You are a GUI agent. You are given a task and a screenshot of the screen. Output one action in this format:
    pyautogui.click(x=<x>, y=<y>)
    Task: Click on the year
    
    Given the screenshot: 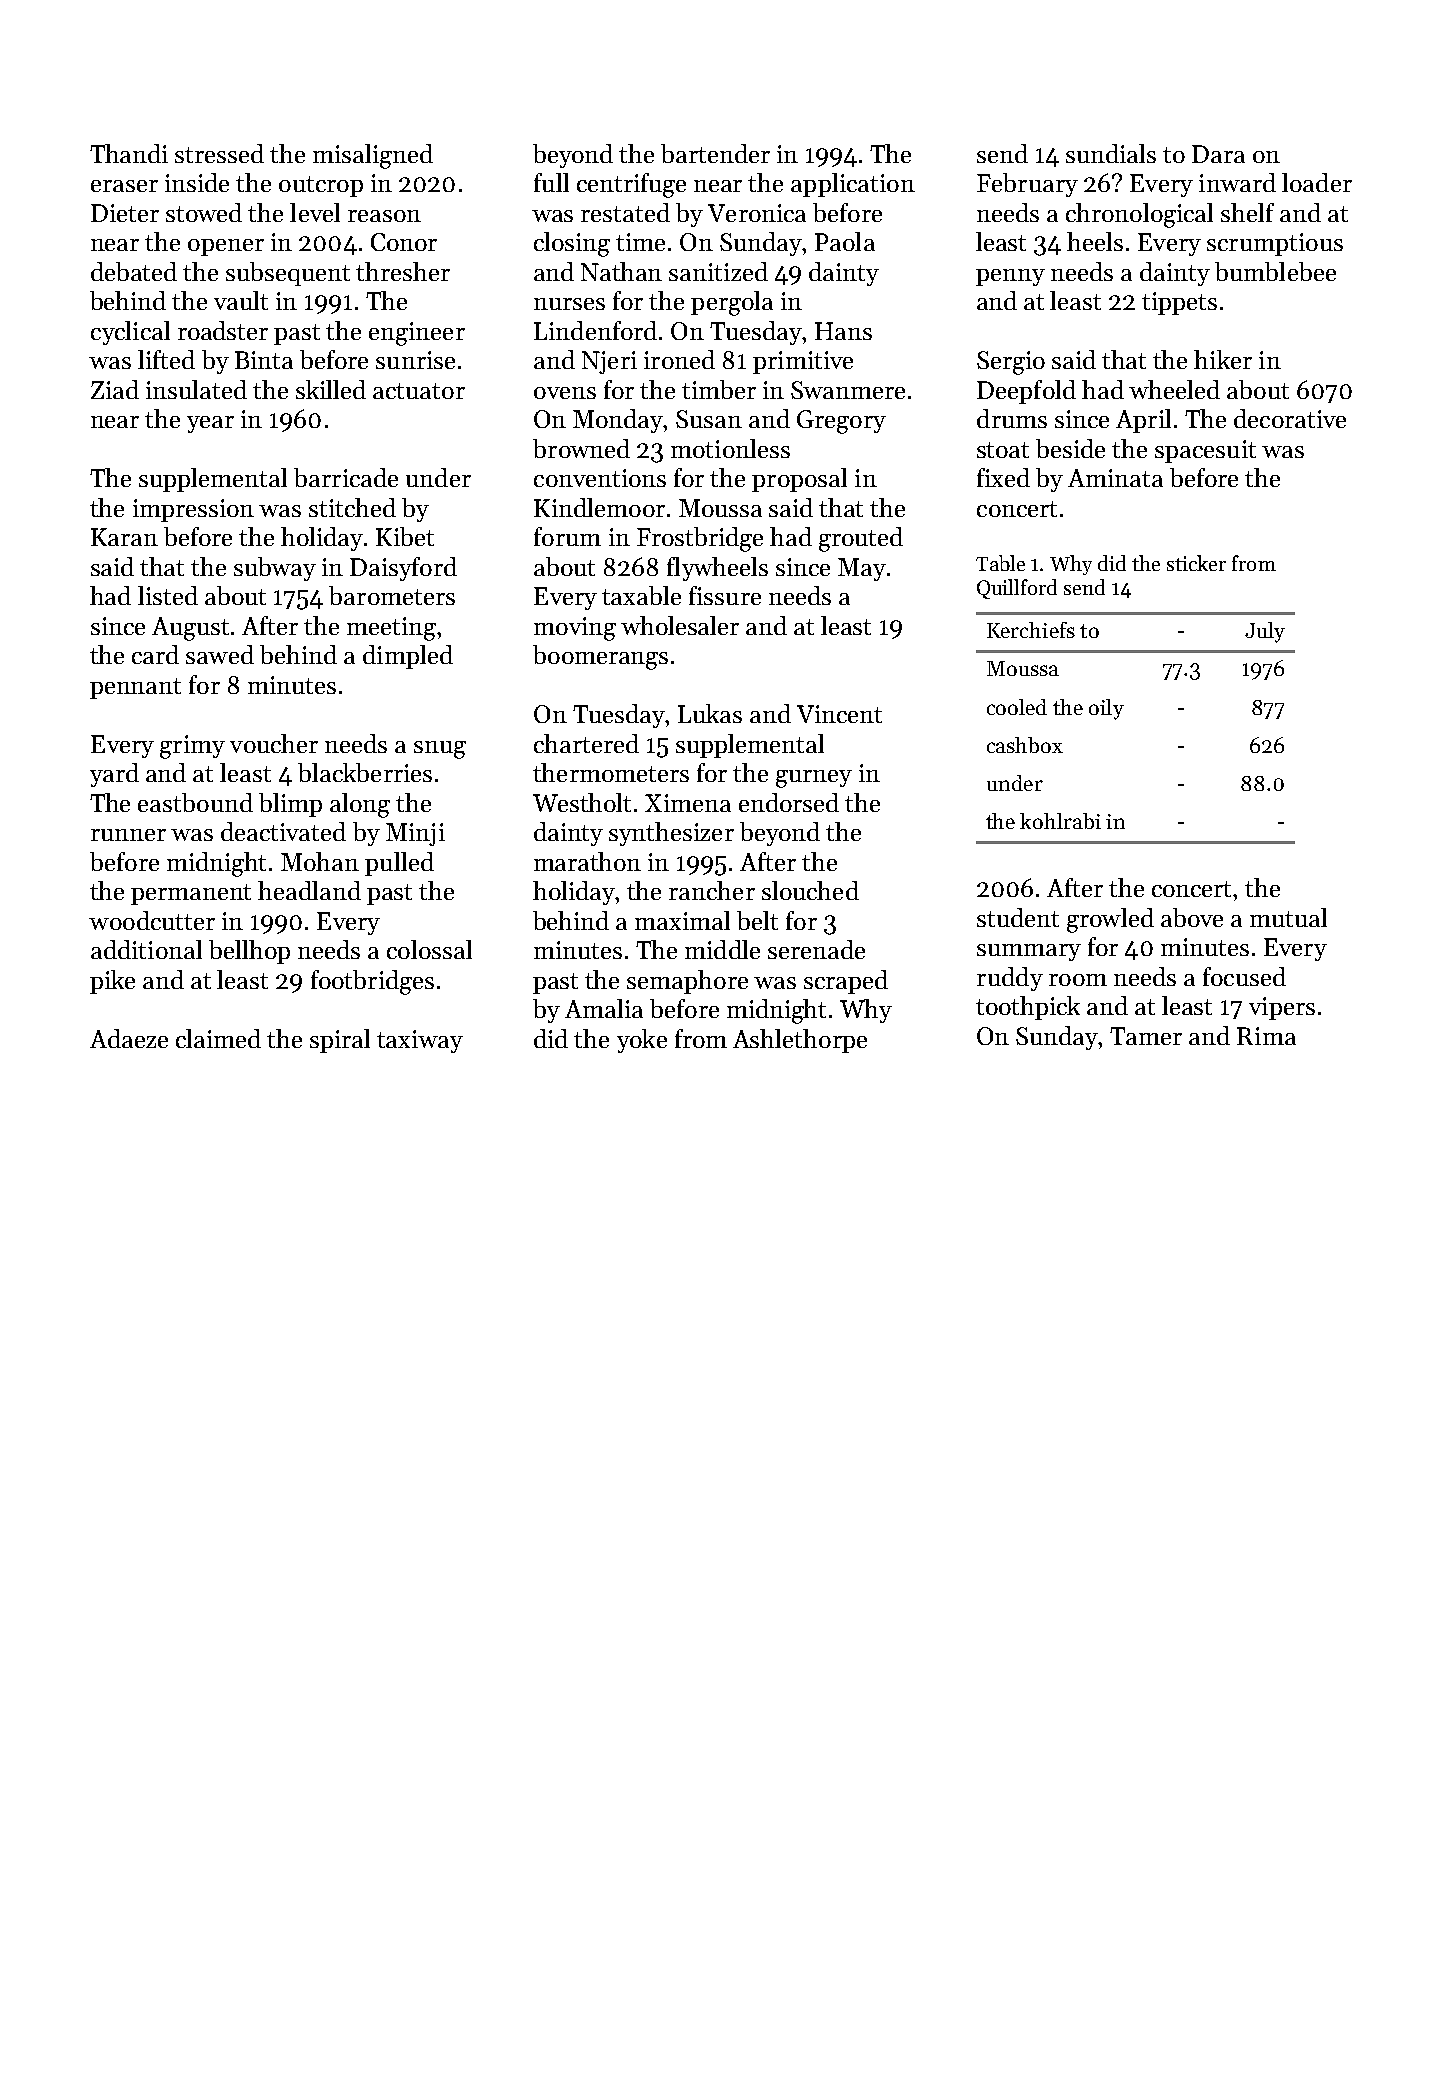 What is the action you would take?
    pyautogui.click(x=210, y=424)
